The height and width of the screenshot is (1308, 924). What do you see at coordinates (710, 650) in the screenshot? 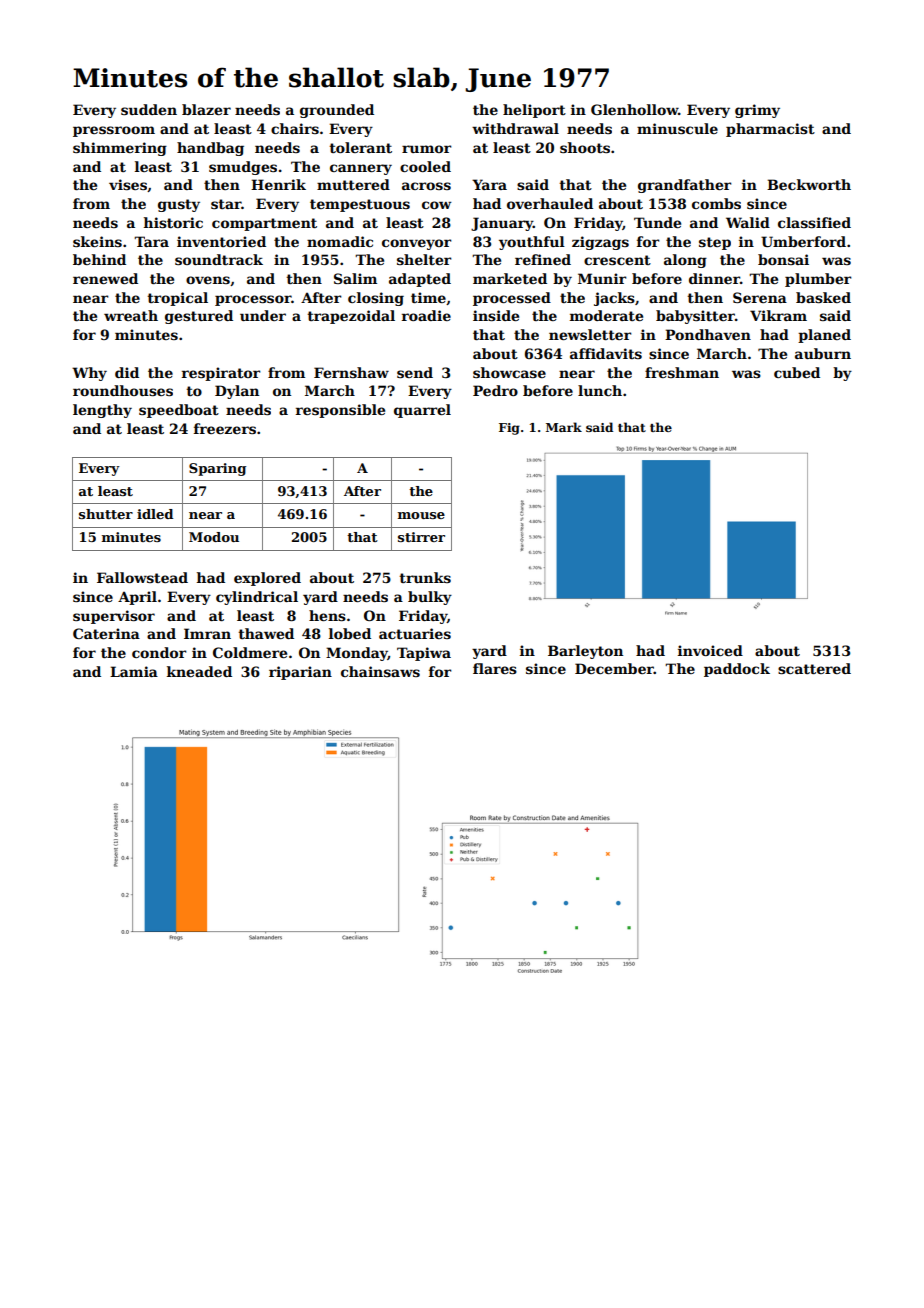
I see `invoiced` at bounding box center [710, 650].
